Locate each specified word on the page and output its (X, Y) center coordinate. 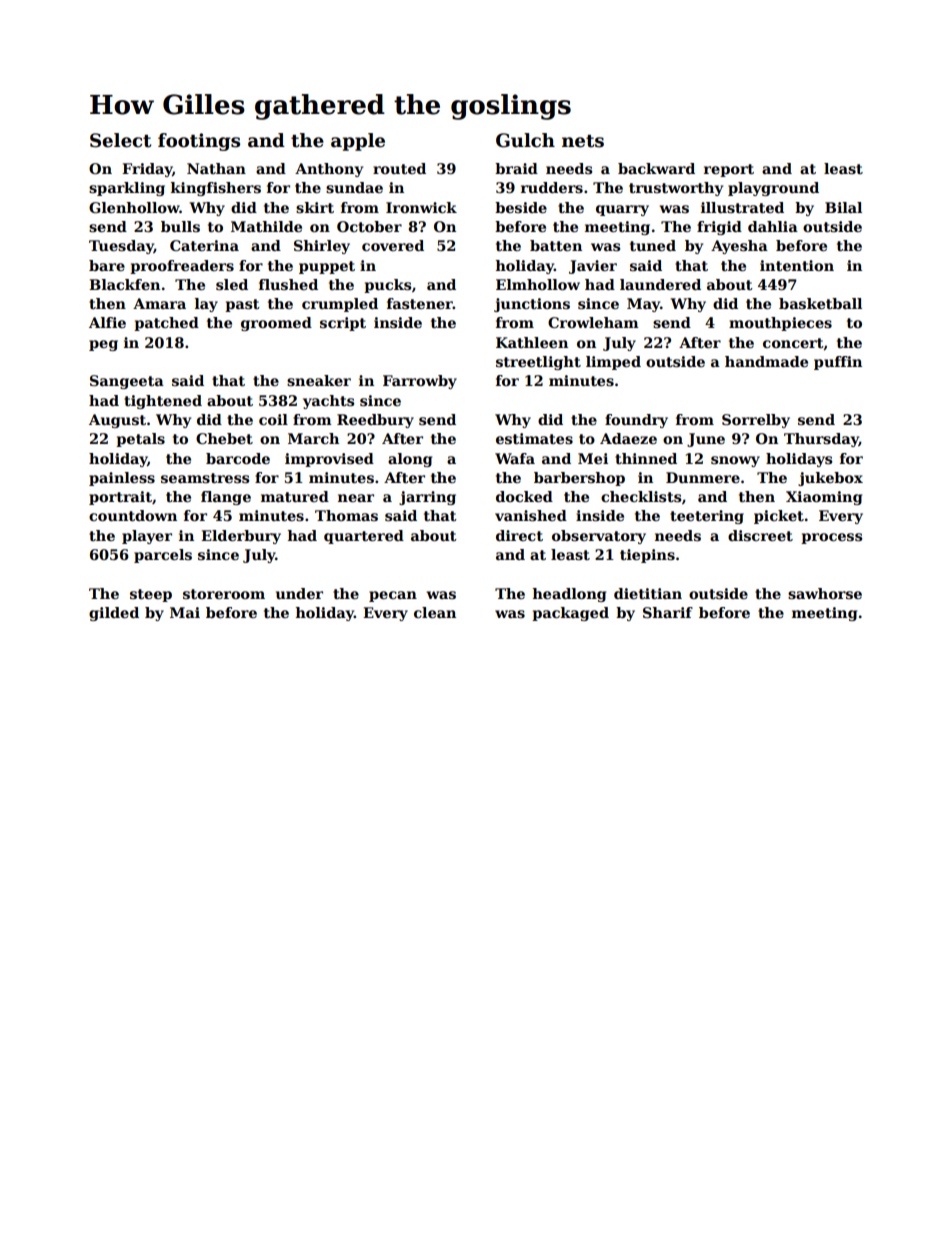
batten (556, 245)
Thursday (821, 440)
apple (358, 142)
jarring (427, 498)
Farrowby (420, 382)
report (729, 170)
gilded (114, 614)
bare (107, 265)
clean (435, 612)
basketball (820, 303)
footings (199, 142)
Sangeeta (127, 382)
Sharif (668, 612)
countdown (133, 515)
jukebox (830, 479)
